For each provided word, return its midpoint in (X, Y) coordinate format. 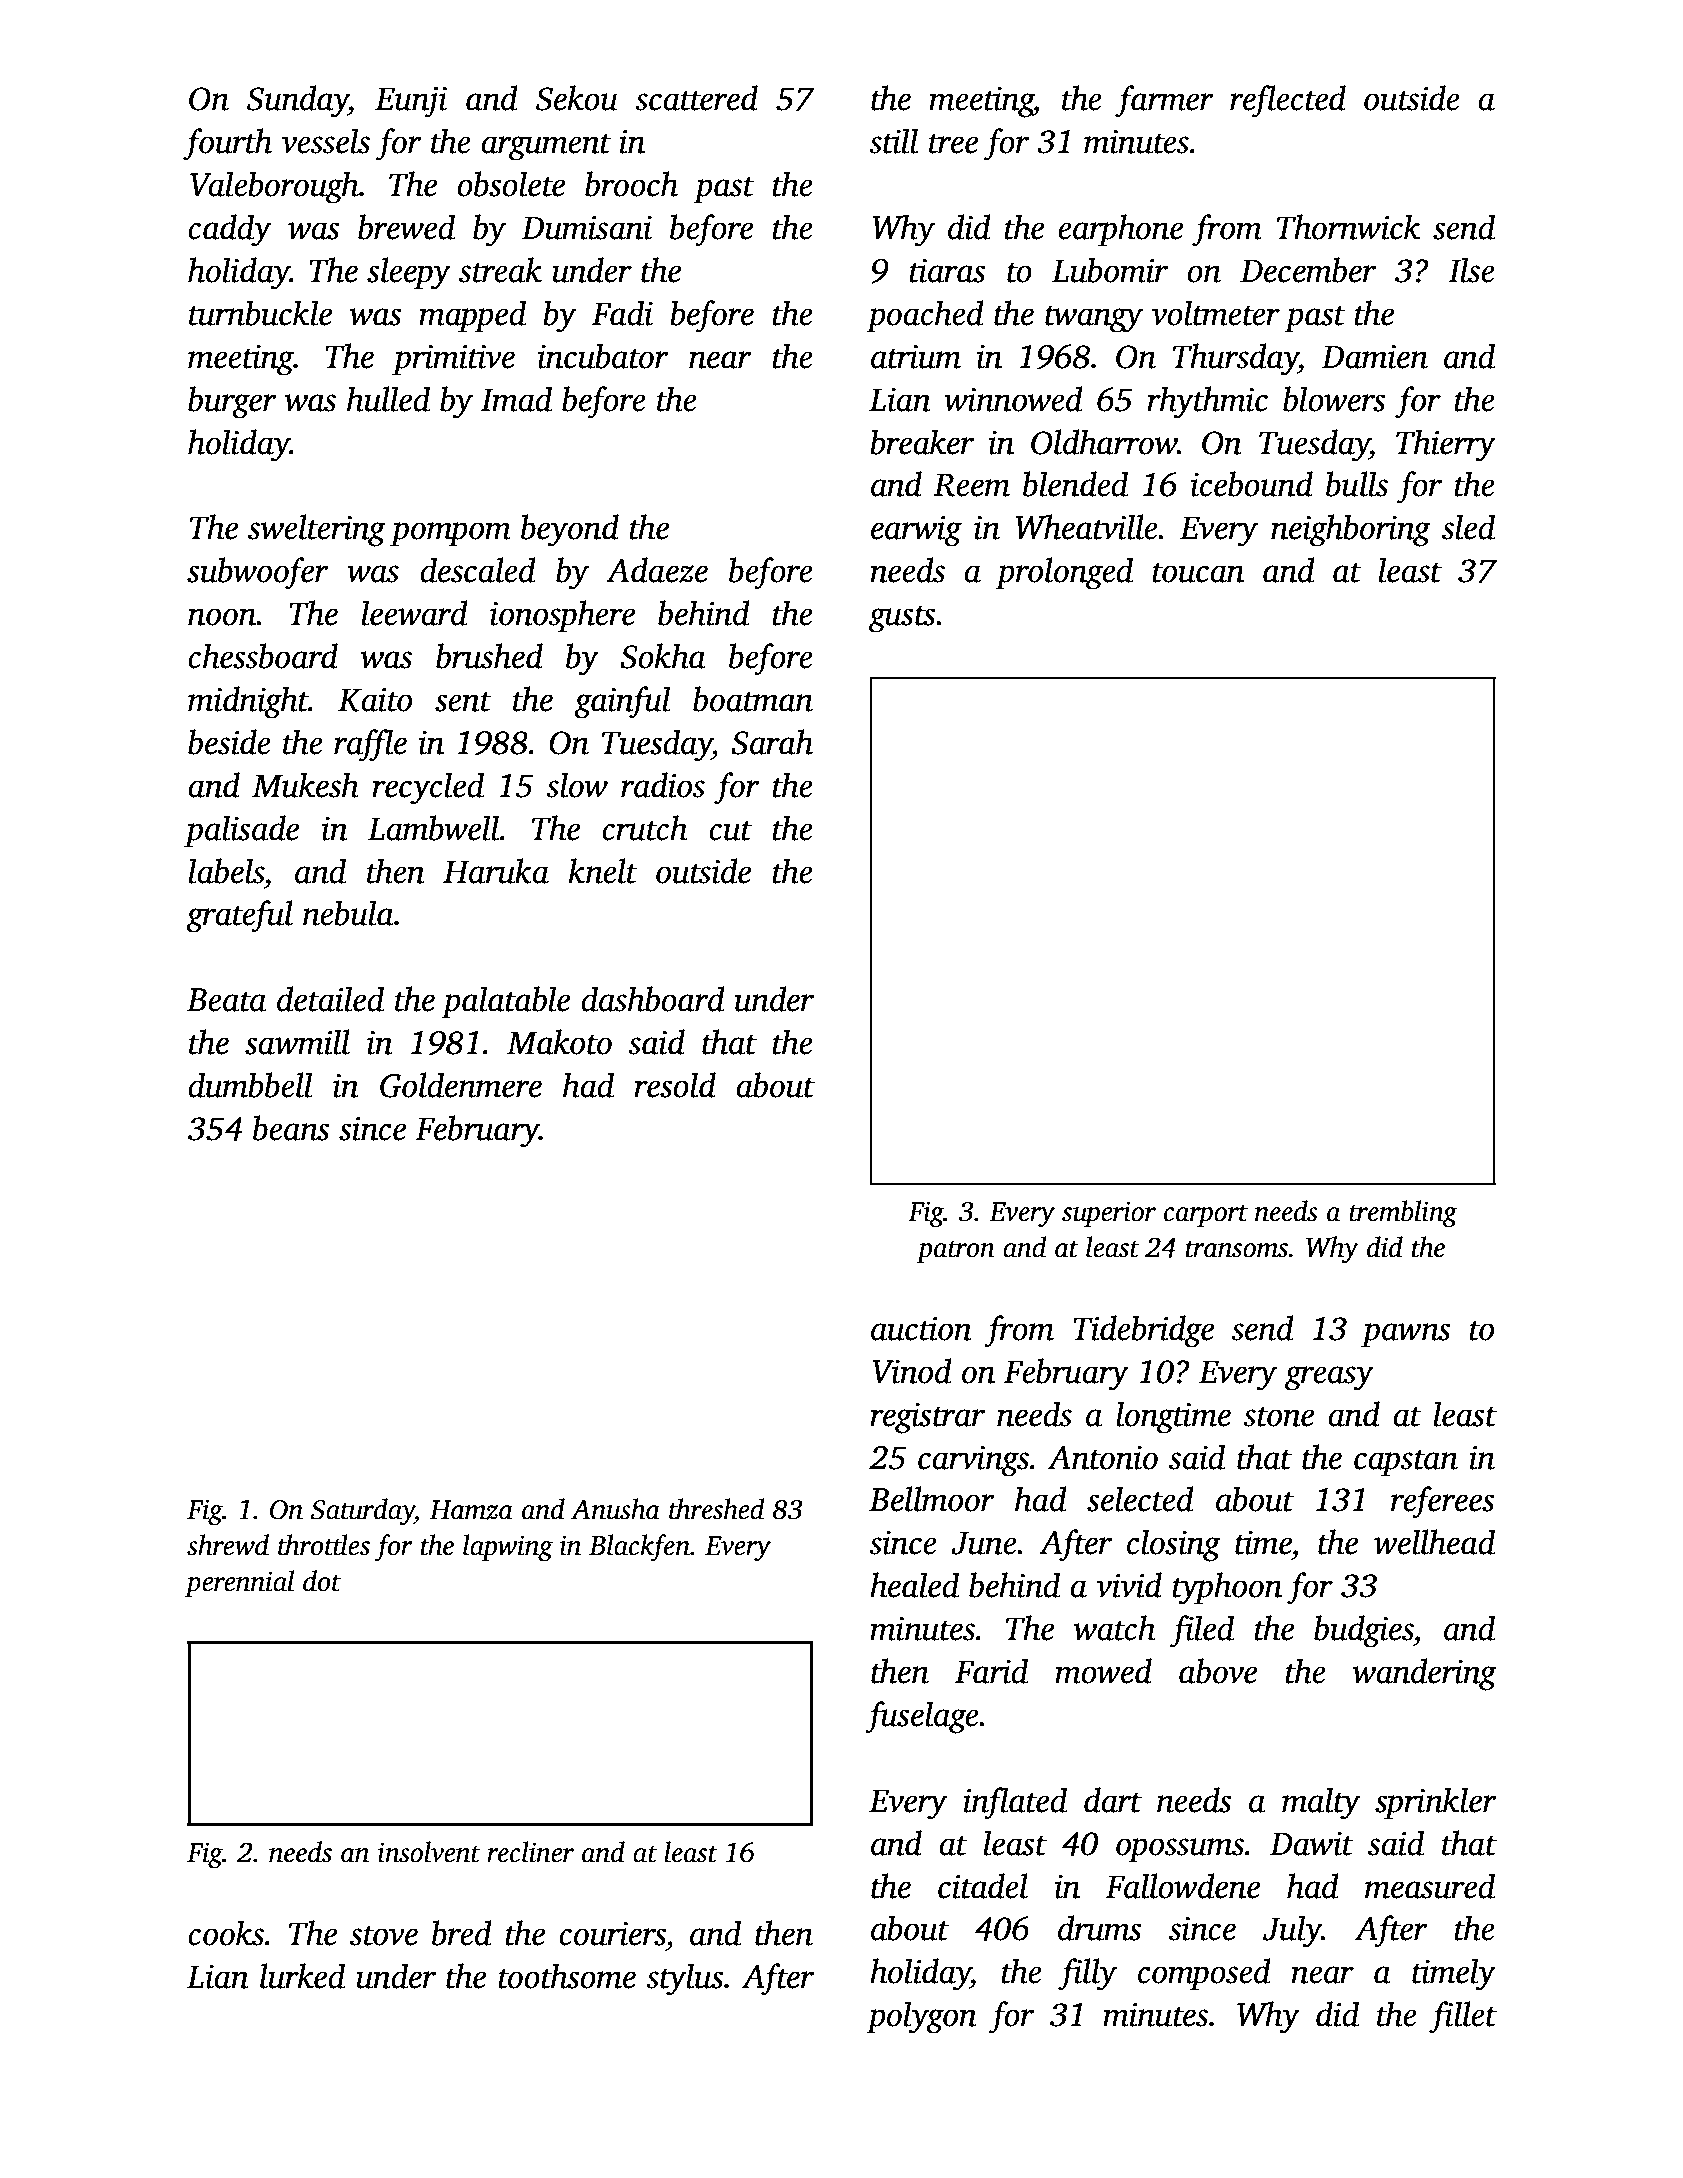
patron (955, 1252)
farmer (1164, 101)
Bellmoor (931, 1499)
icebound (1252, 484)
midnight (248, 702)
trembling (1403, 1214)
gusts (902, 619)
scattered (696, 98)
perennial (239, 1583)
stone (1278, 1416)
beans (291, 1128)
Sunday (298, 101)
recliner (530, 1852)
